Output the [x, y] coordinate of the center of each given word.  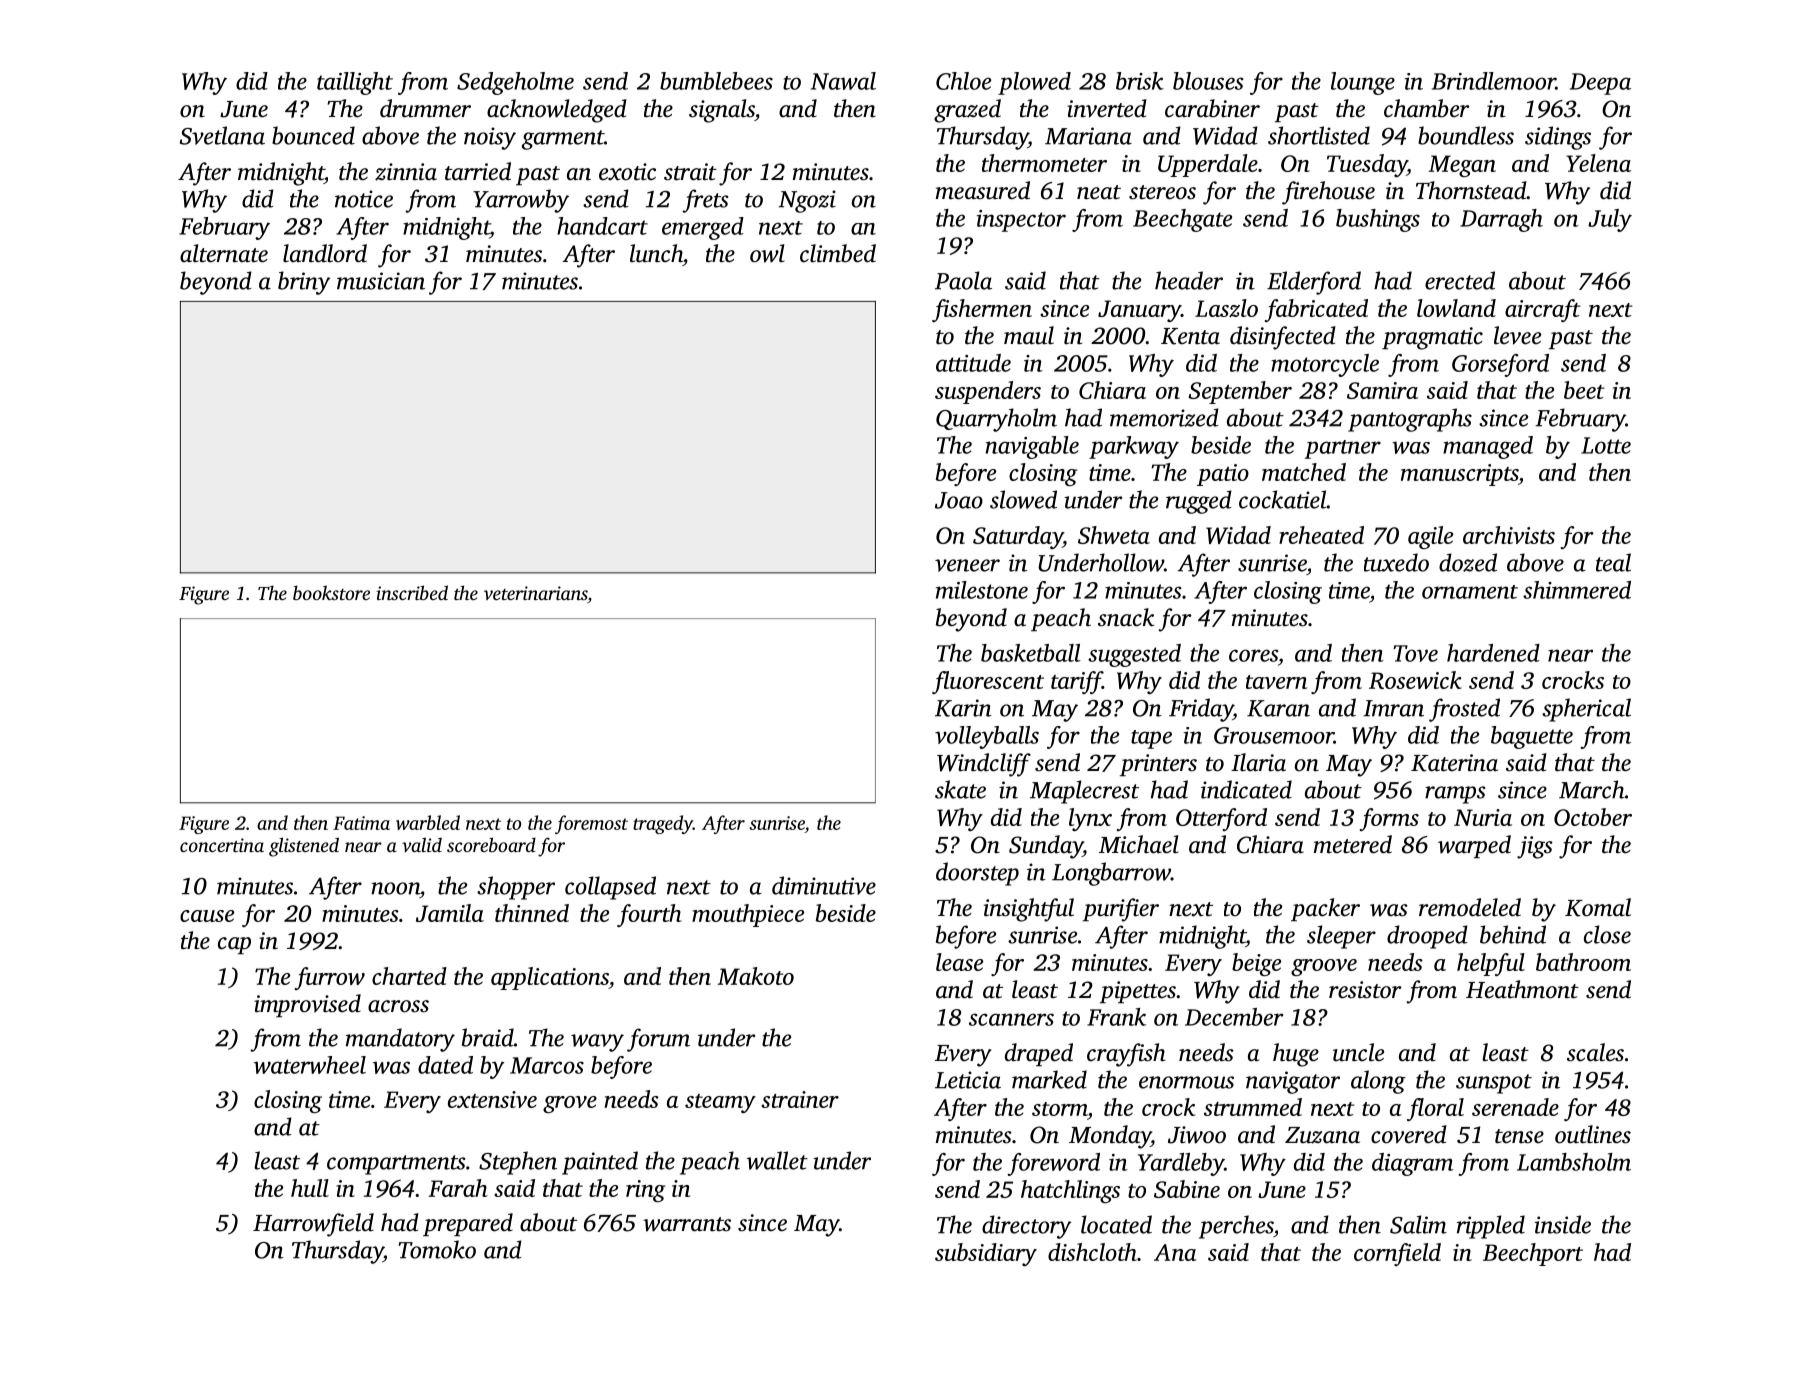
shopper [516, 888]
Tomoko [437, 1249]
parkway [1134, 447]
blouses [1208, 81]
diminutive [824, 885]
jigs [1535, 847]
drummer [425, 108]
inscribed [412, 592]
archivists [1509, 535]
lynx [1090, 819]
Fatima [361, 823]
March [1592, 789]
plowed [1034, 83]
